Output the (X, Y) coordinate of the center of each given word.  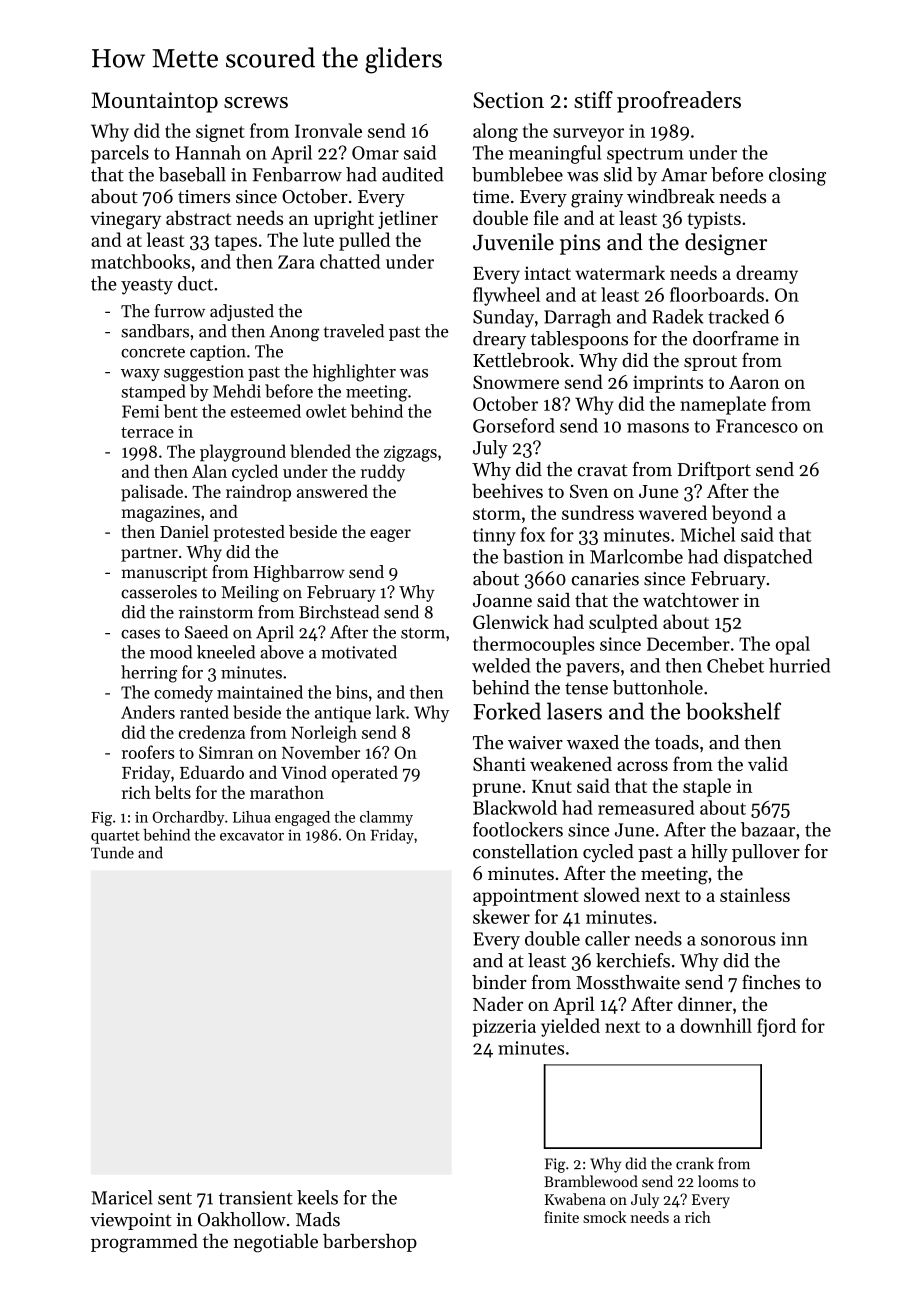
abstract (198, 217)
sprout (710, 363)
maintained (260, 692)
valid (768, 763)
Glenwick (511, 621)
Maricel (122, 1197)
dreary (499, 340)
